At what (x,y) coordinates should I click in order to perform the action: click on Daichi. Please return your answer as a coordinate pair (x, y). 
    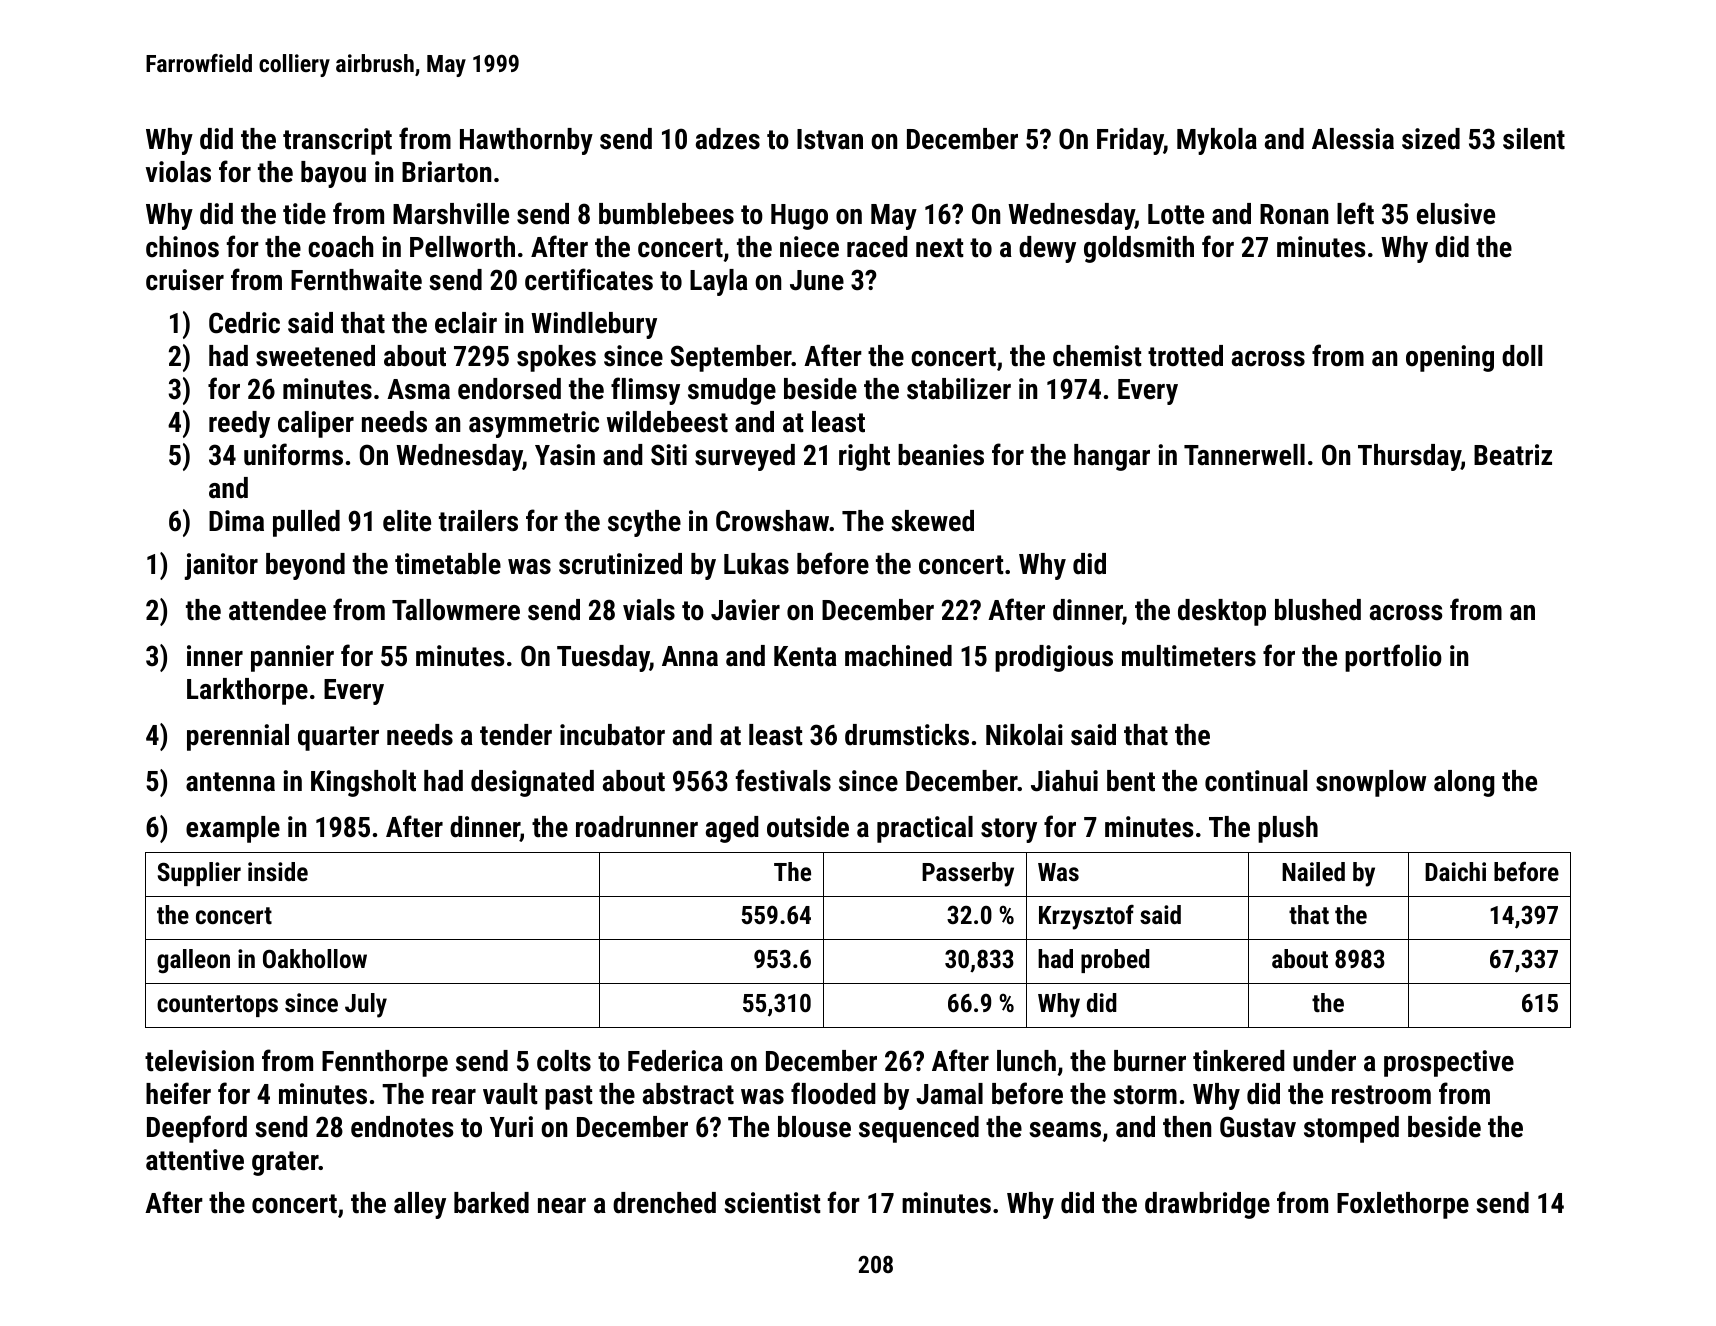
    Looking at the image, I should click on (1455, 871).
